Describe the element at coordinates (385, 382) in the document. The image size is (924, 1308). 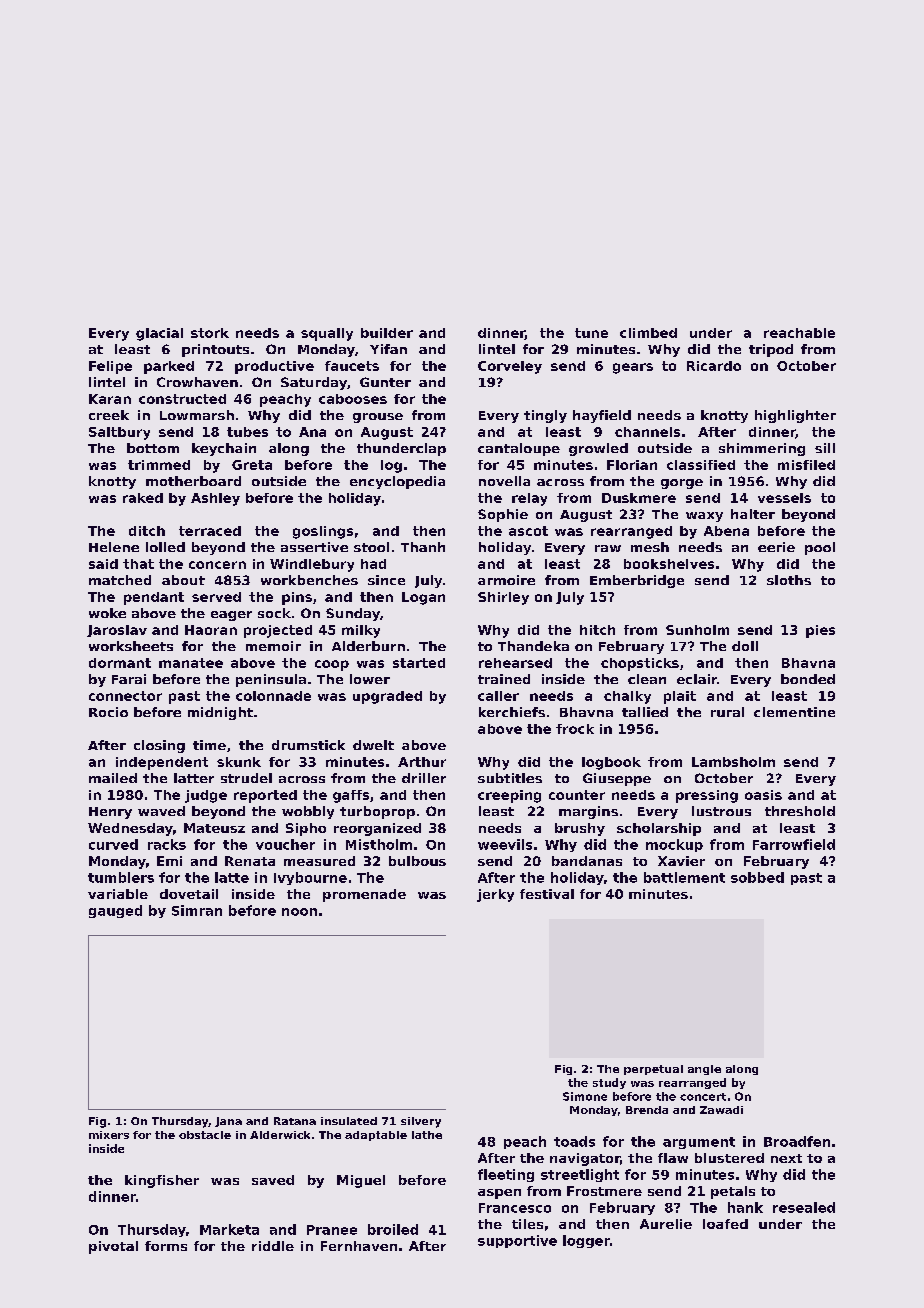
I see `Gunter` at that location.
